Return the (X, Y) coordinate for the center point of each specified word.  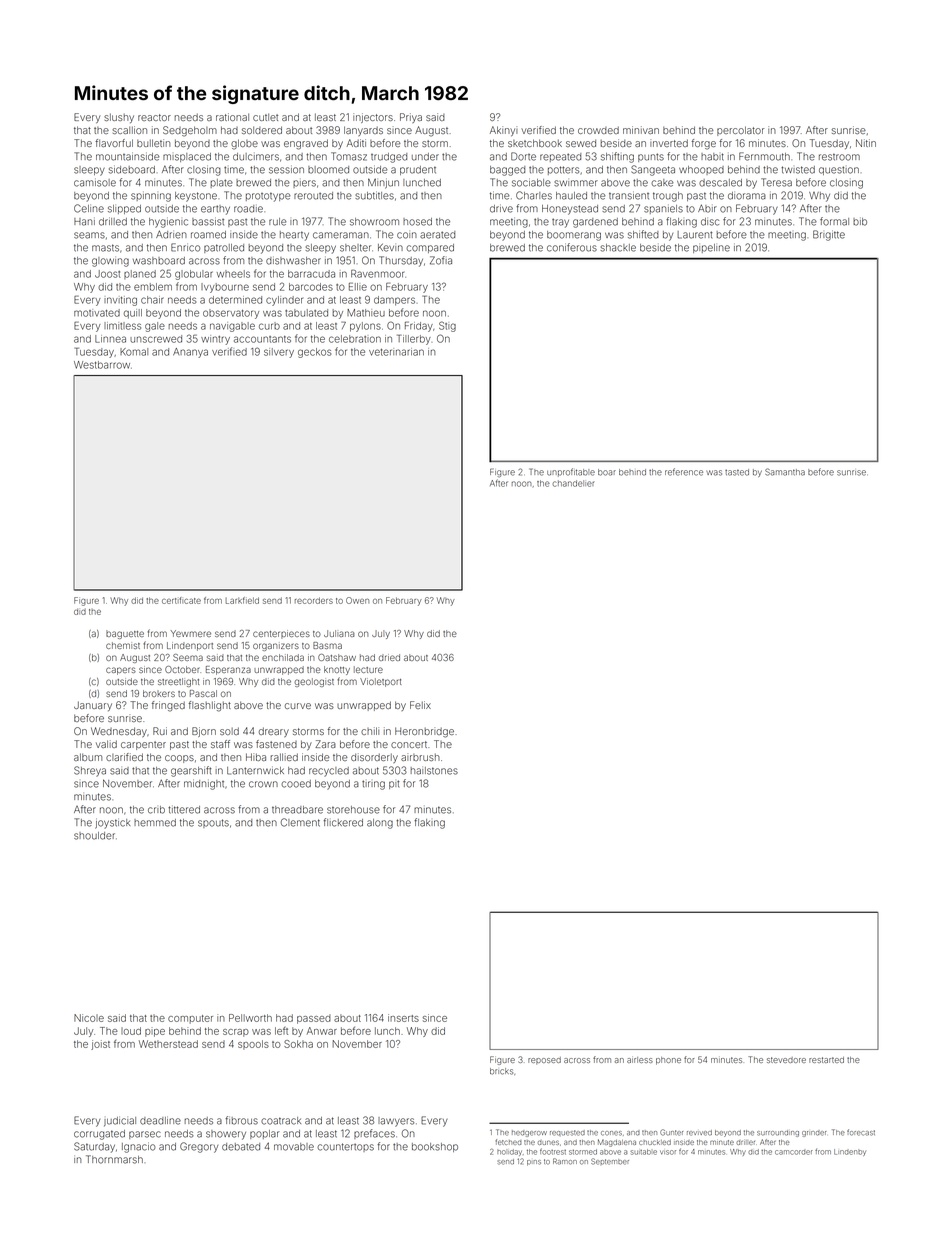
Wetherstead (168, 1044)
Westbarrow (102, 365)
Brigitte (829, 235)
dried (389, 657)
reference (684, 472)
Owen (357, 600)
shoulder (94, 836)
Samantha (785, 472)
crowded (598, 130)
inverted (669, 143)
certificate (181, 600)
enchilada (283, 657)
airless (640, 1060)
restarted (826, 1060)
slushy (119, 118)
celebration (355, 339)
